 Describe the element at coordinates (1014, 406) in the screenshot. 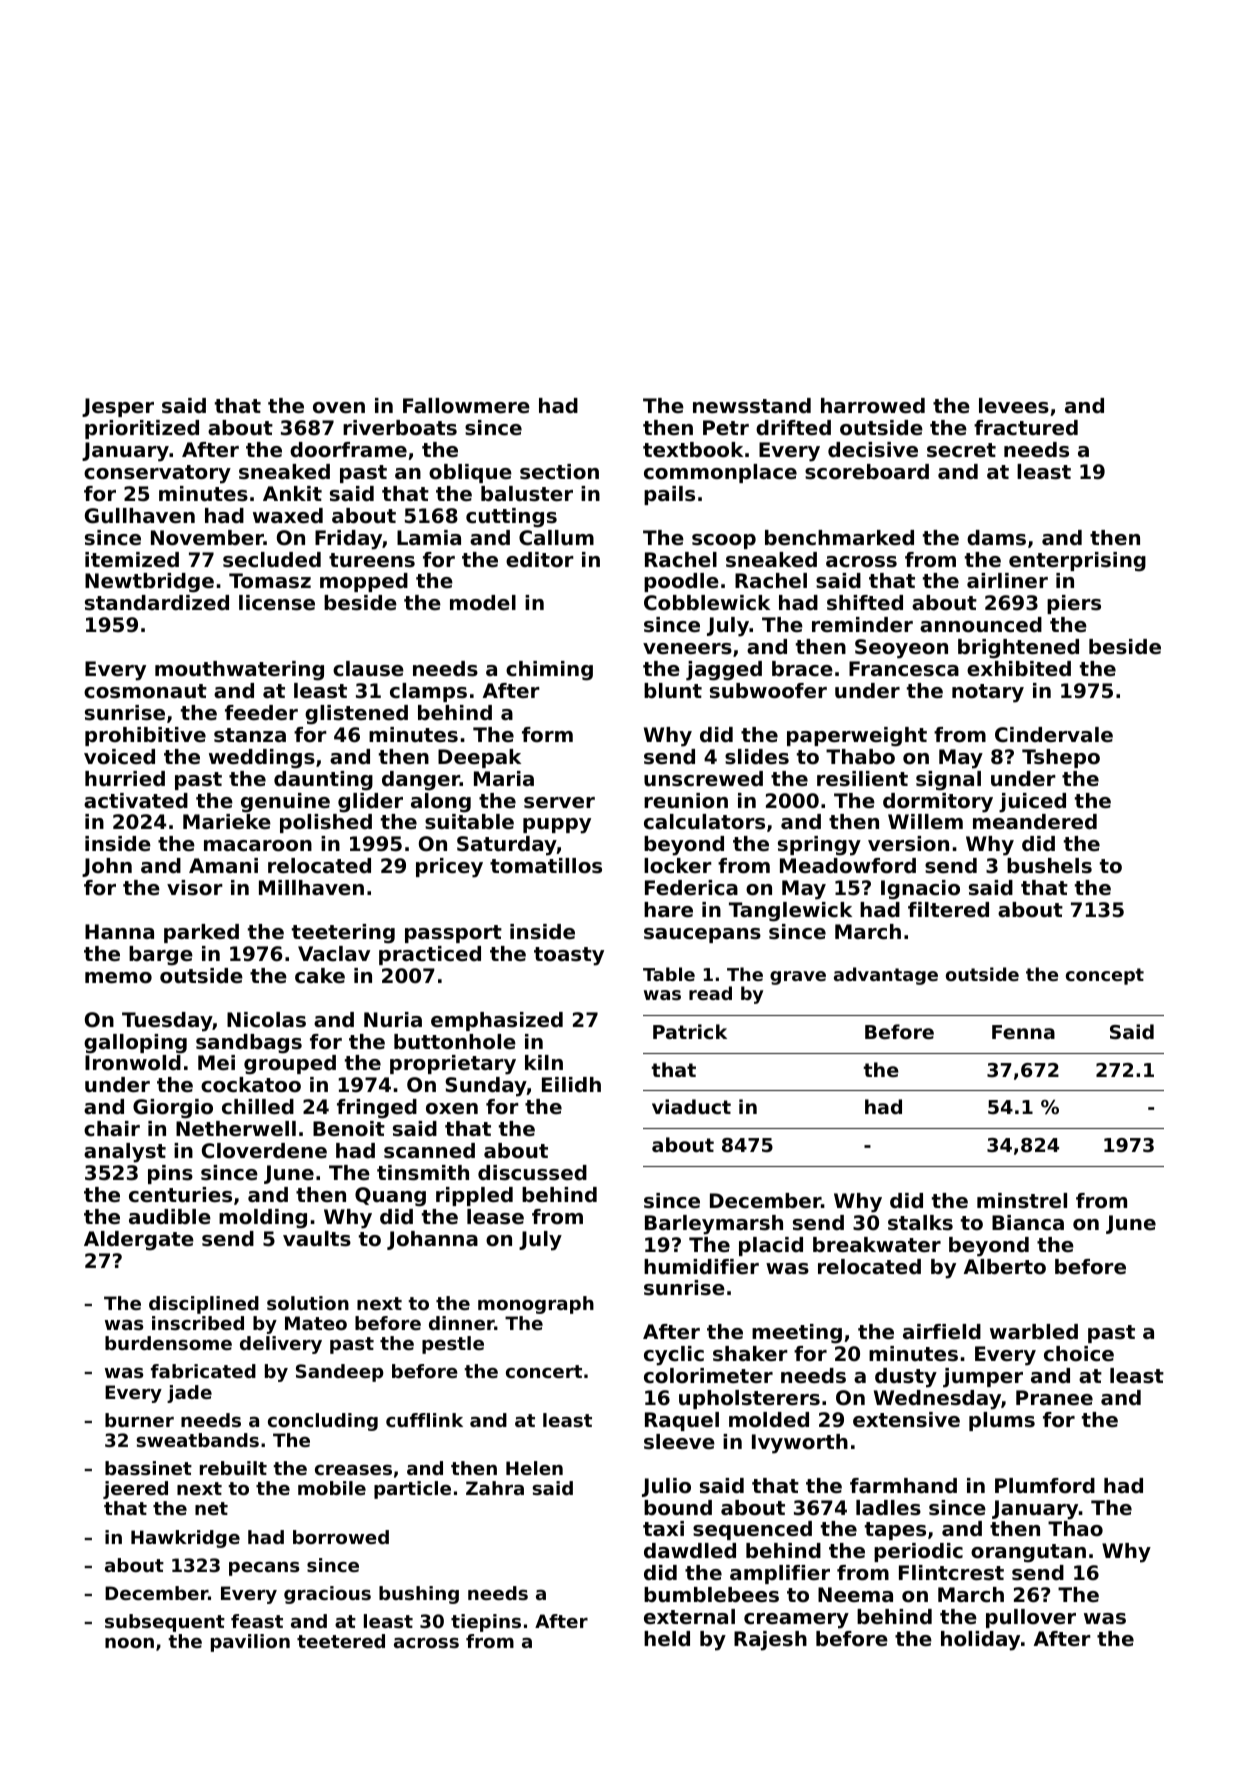

I see `levees` at that location.
